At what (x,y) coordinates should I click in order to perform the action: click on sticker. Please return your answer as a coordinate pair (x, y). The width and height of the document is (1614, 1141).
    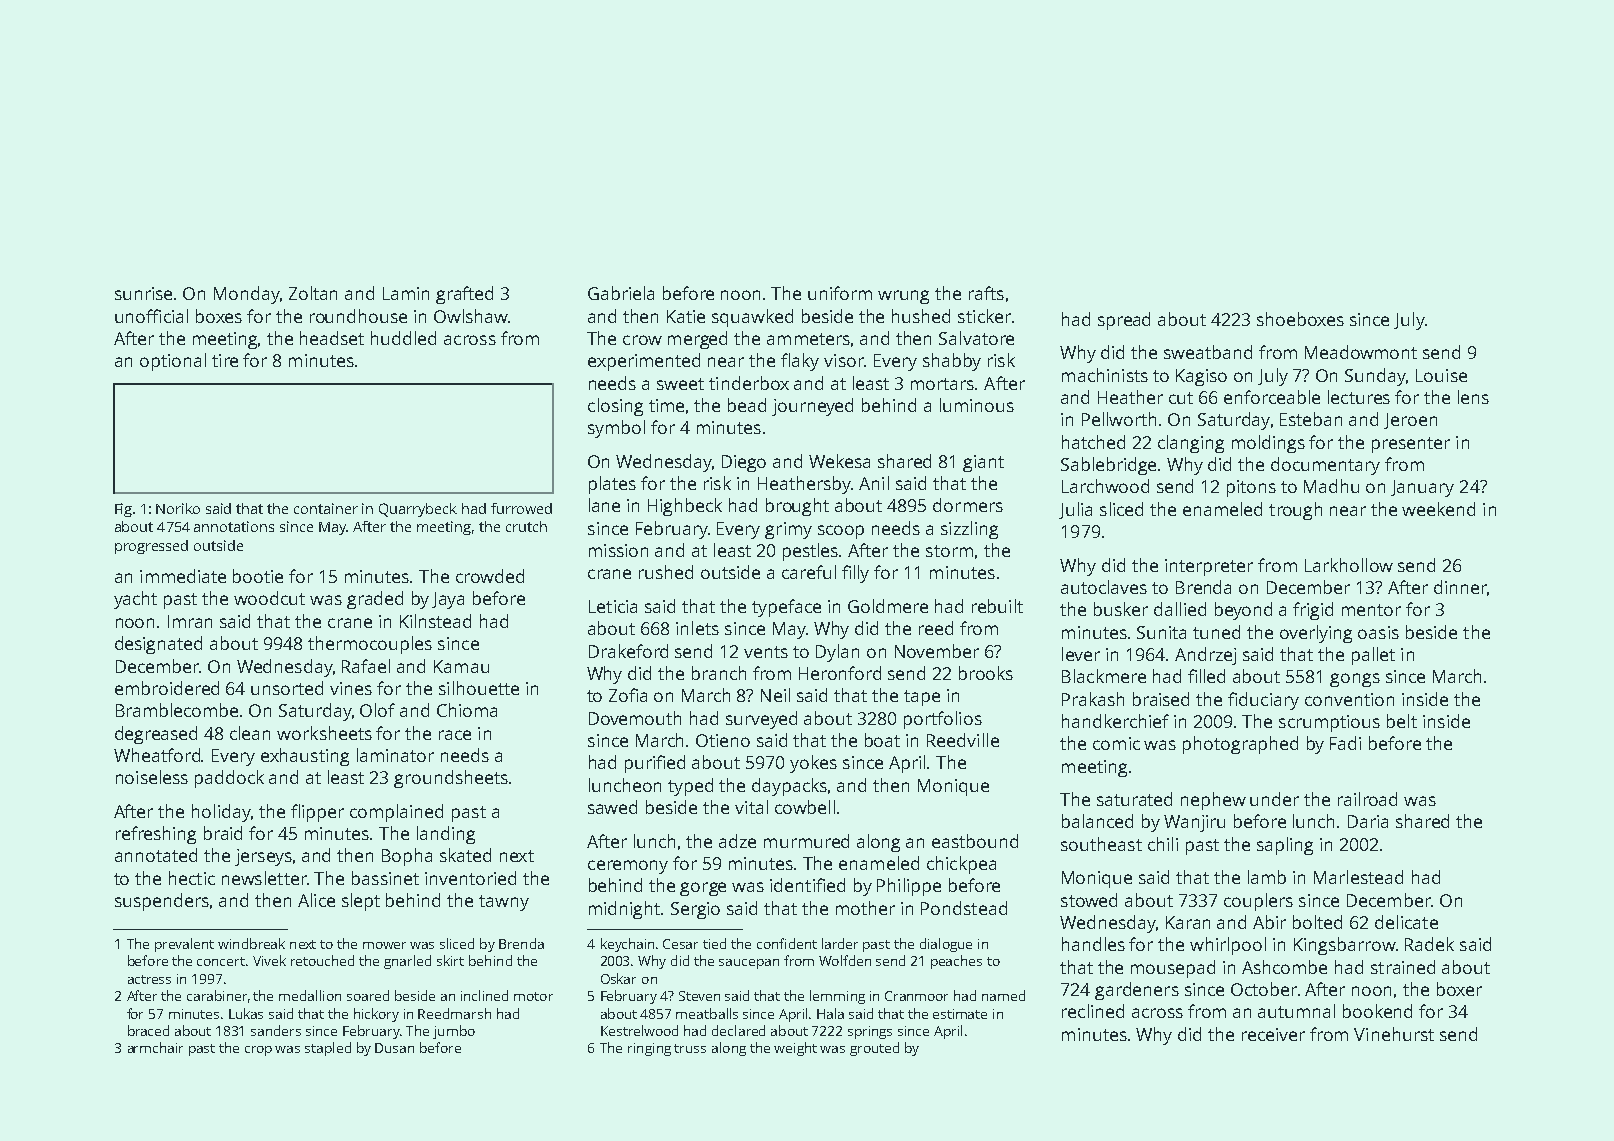
    Looking at the image, I should click on (984, 316).
